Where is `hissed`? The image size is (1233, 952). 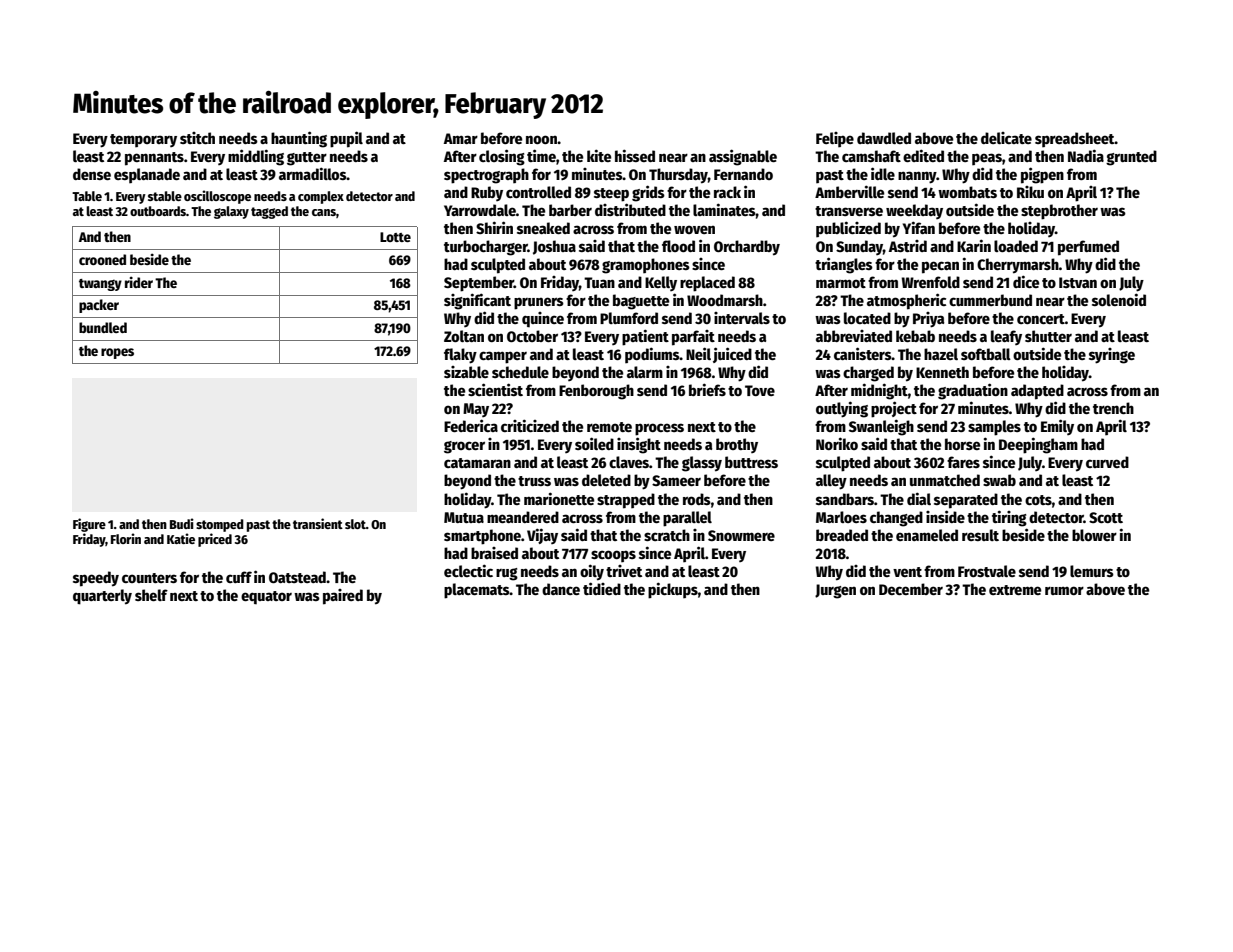 hissed is located at coordinates (635, 155).
